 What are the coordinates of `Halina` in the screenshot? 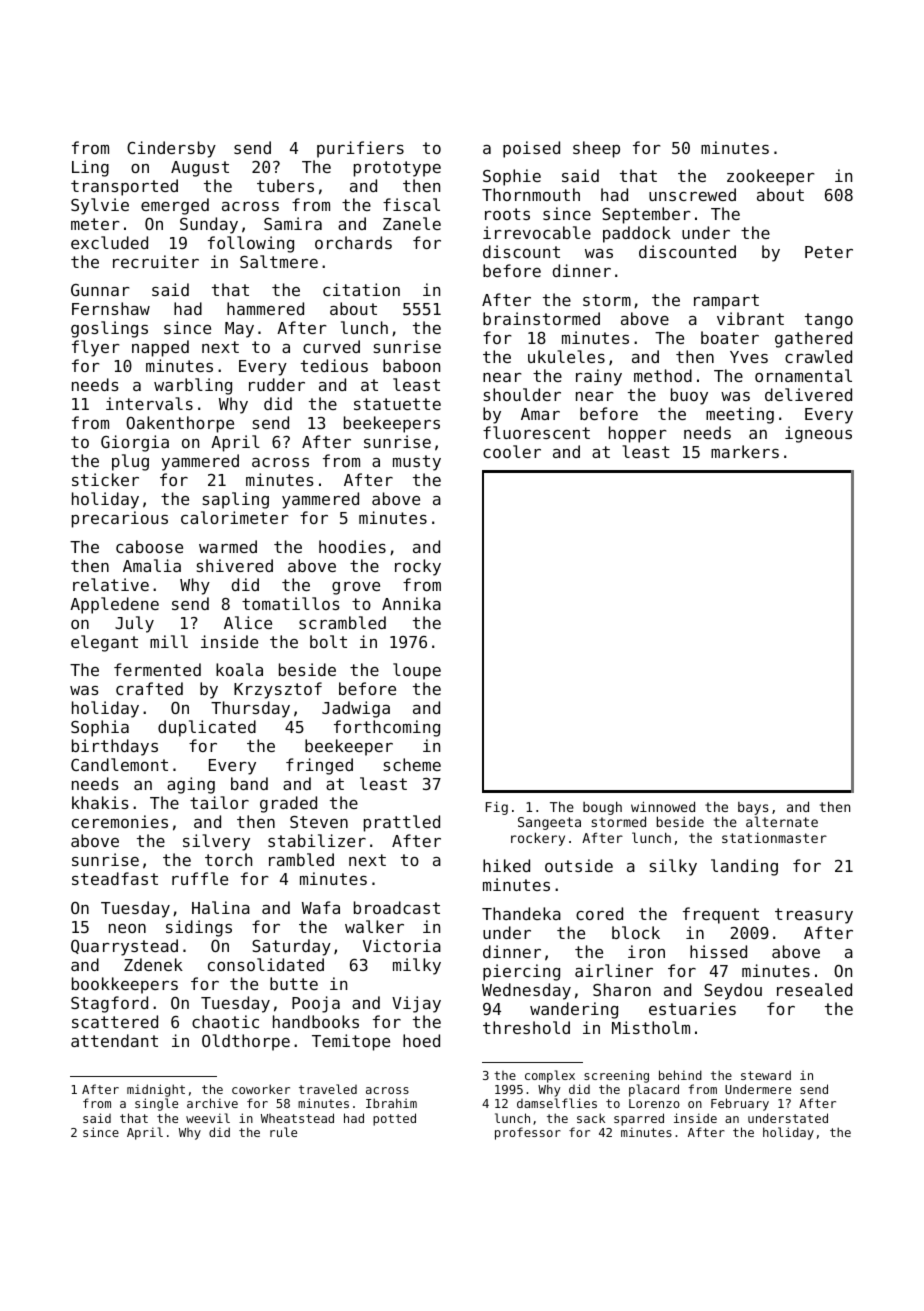 It's located at (221, 907).
